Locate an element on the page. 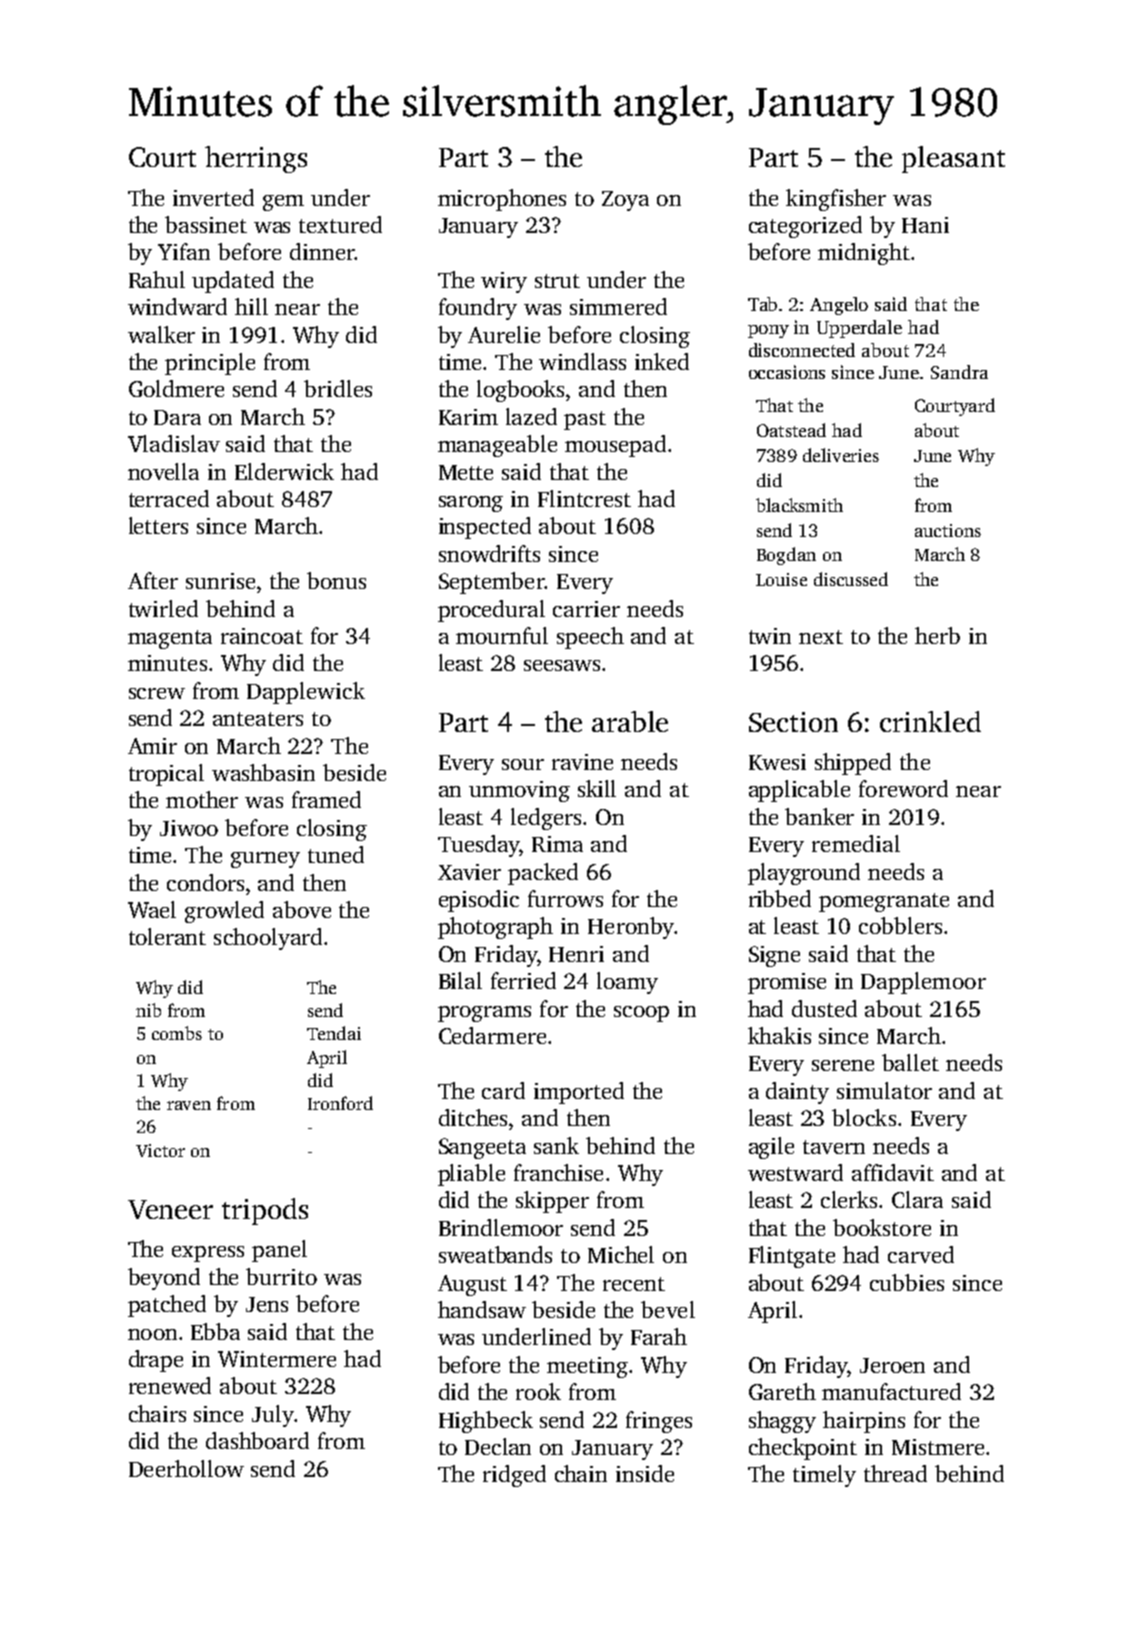  pleasant is located at coordinates (953, 159).
